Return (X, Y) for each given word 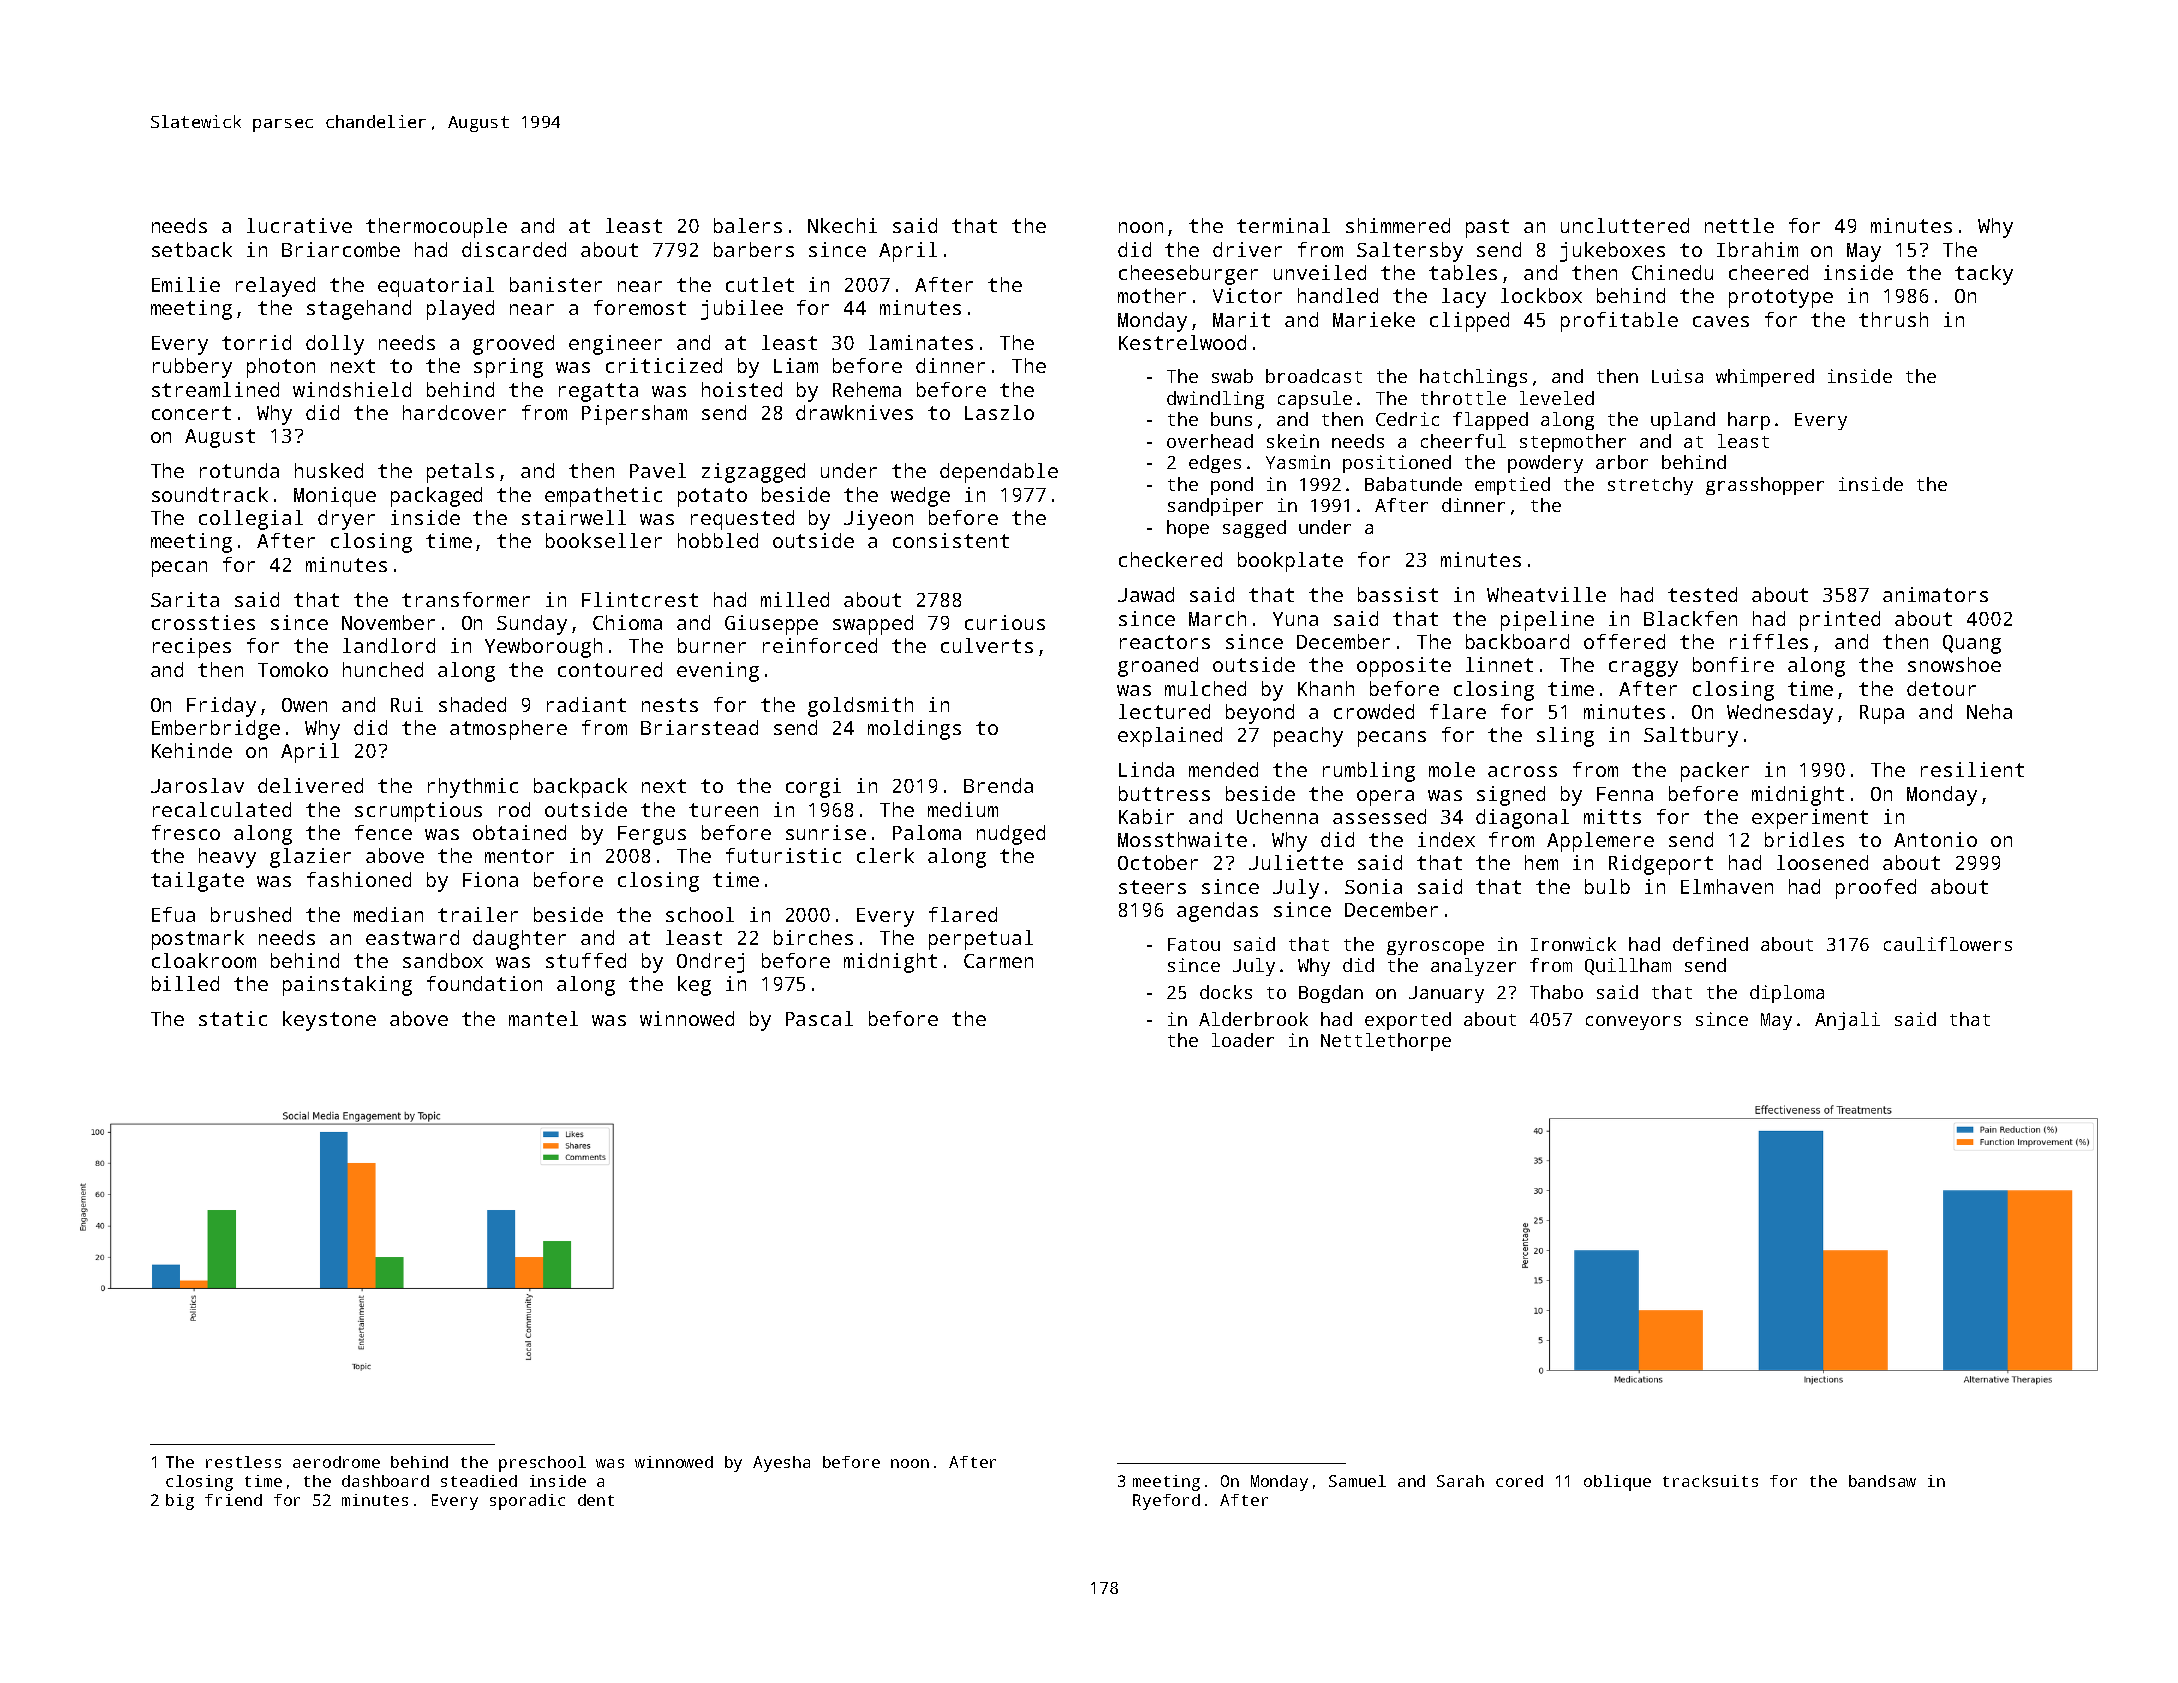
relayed (275, 287)
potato (712, 497)
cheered (1768, 272)
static (233, 1018)
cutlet (760, 284)
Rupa (1882, 714)
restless (243, 1462)
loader (1243, 1040)
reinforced (820, 645)
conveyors (1633, 1023)
